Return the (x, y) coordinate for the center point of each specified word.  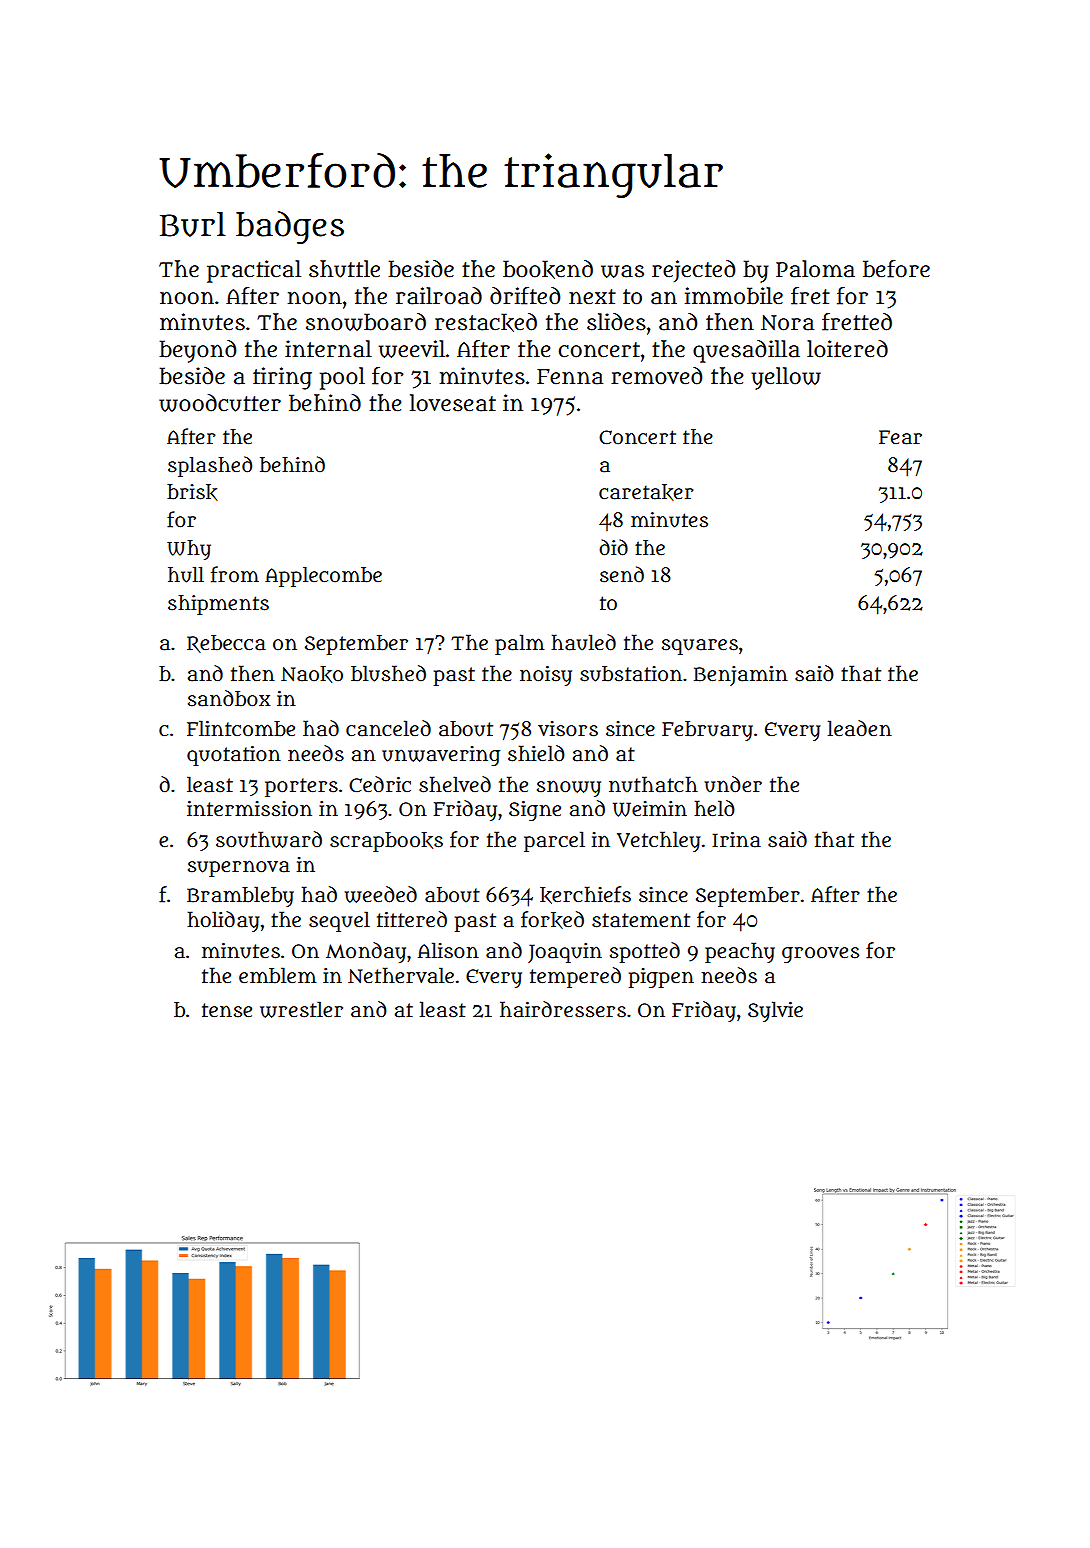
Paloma (815, 269)
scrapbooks (386, 842)
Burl (193, 224)
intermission (249, 809)
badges (290, 227)
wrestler (301, 1009)
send (622, 574)
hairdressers (563, 1009)
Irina (736, 840)
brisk (192, 492)
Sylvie (775, 1011)
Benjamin (741, 676)
